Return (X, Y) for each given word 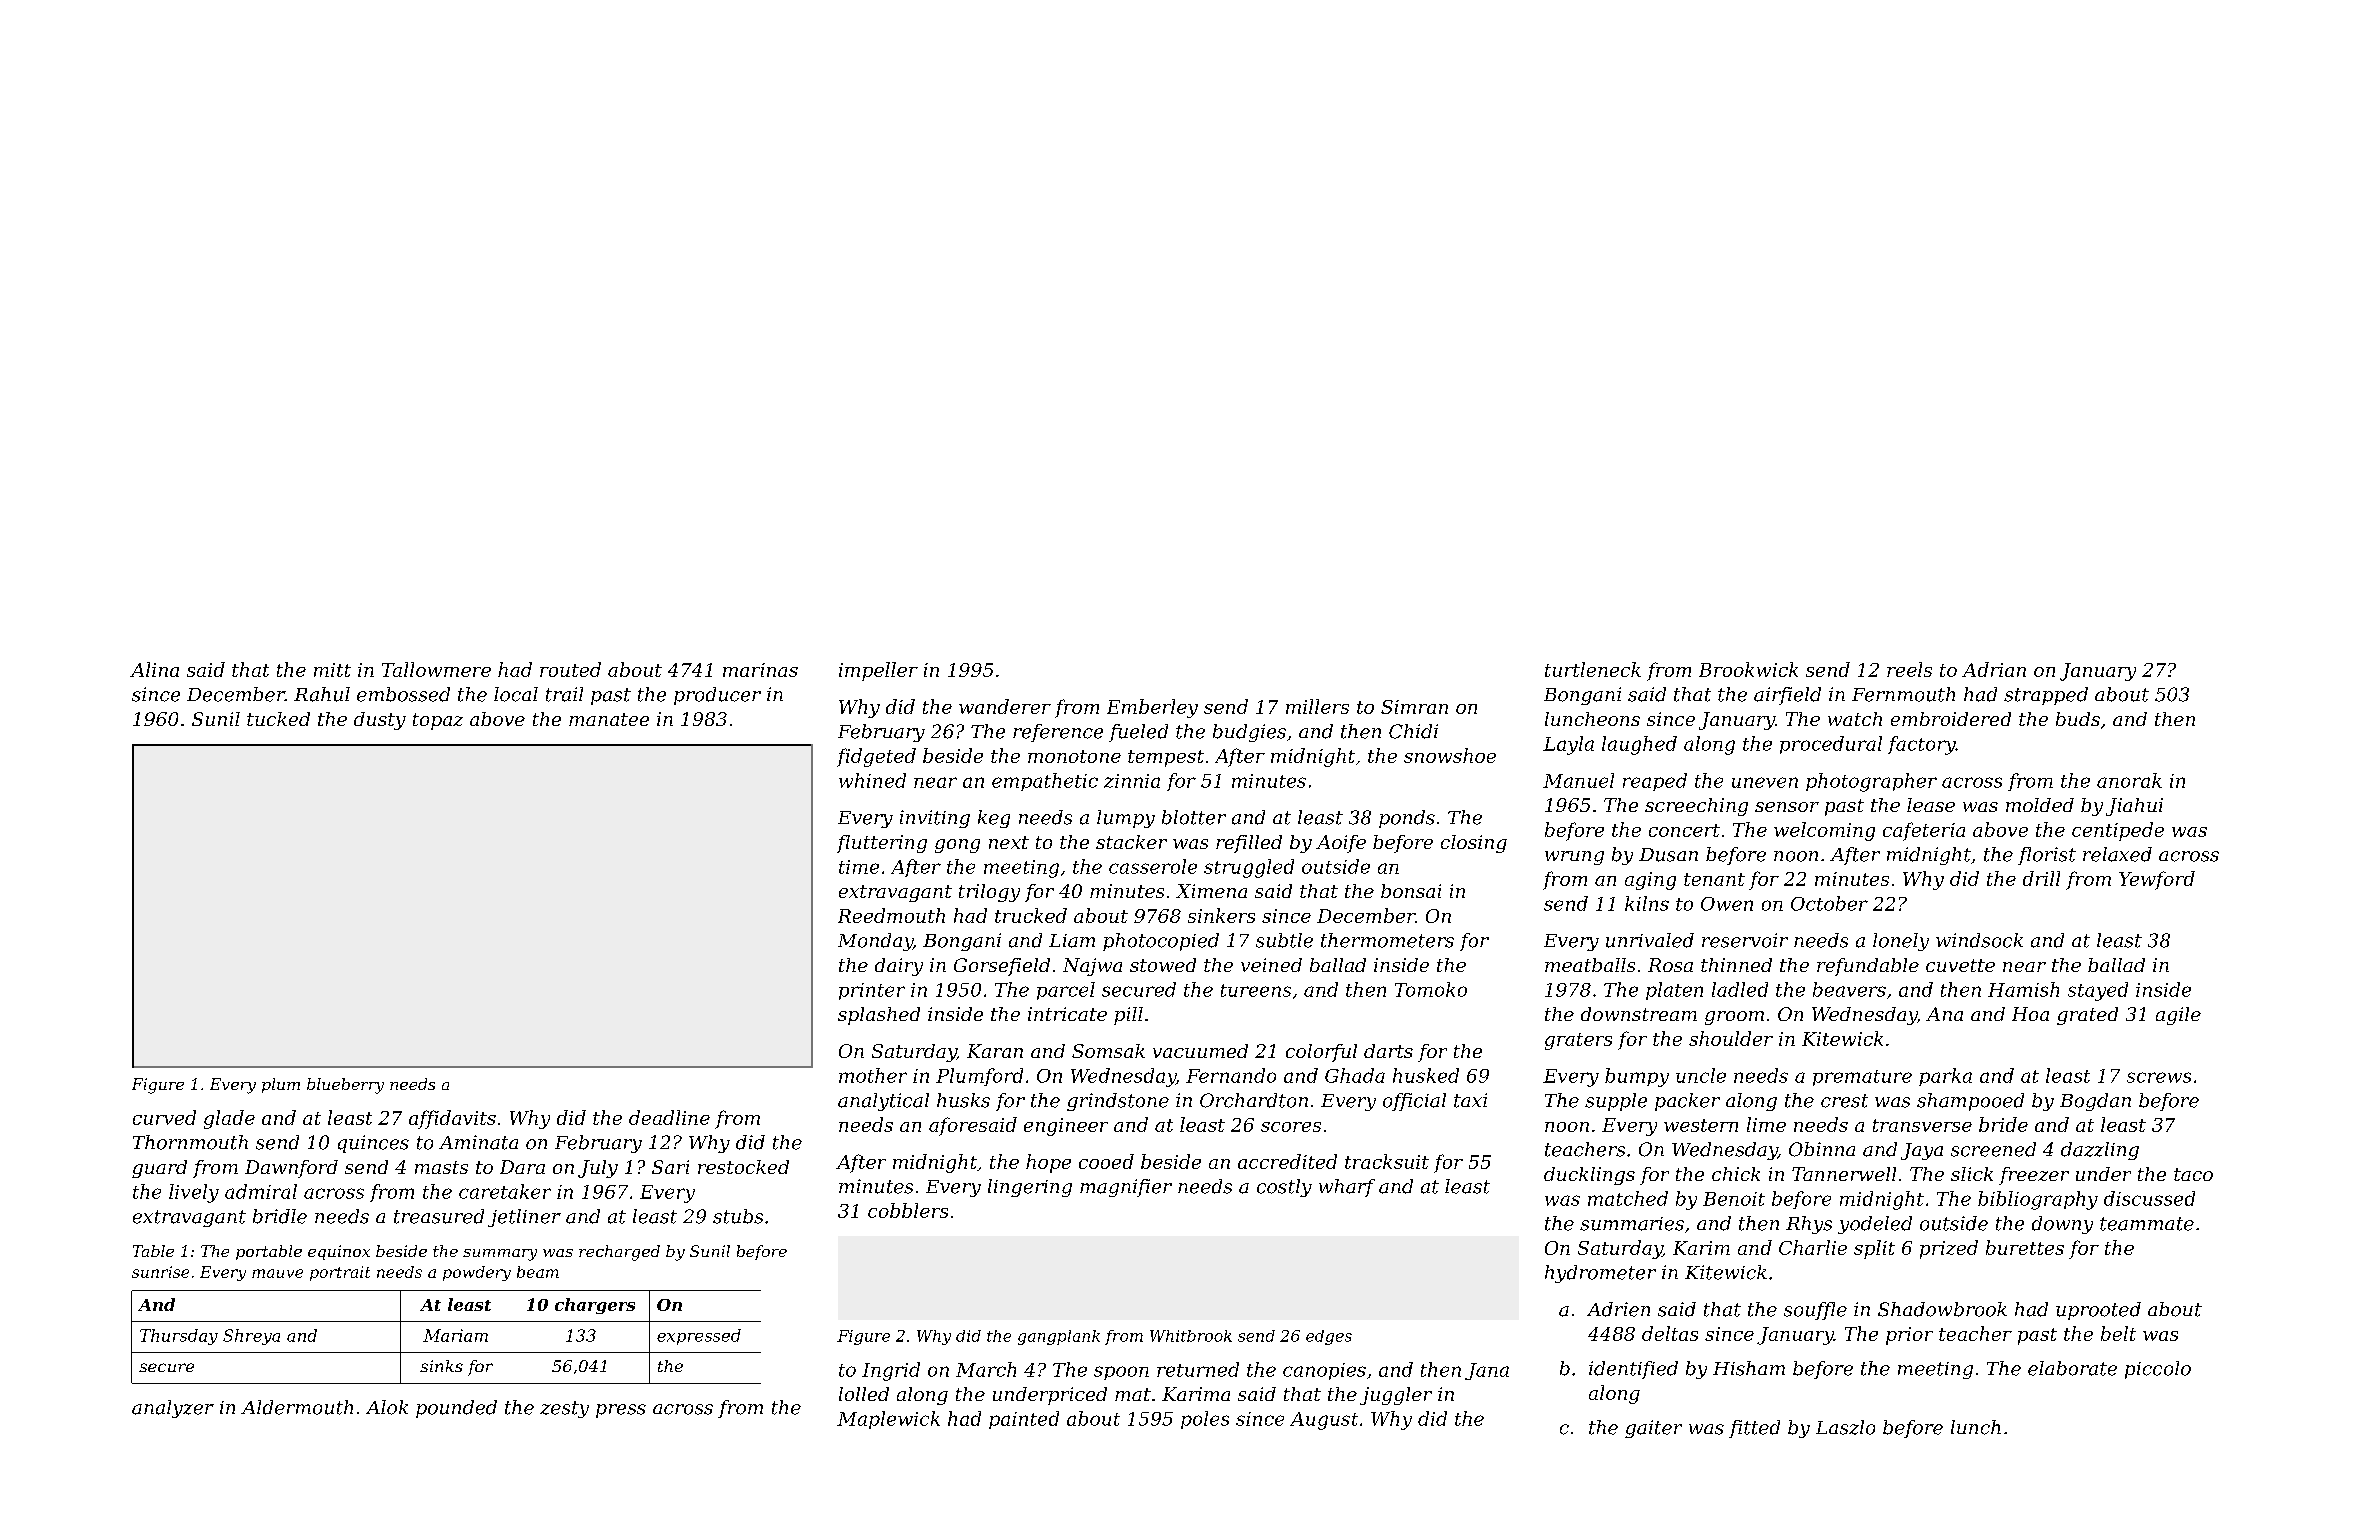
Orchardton (1254, 1100)
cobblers (908, 1210)
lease (1931, 805)
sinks (441, 1366)
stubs (738, 1216)
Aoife (1341, 844)
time (859, 867)
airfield (1787, 696)
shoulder (1731, 1038)
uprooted (2098, 1311)
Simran (1414, 707)
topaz (438, 721)
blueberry (345, 1086)
